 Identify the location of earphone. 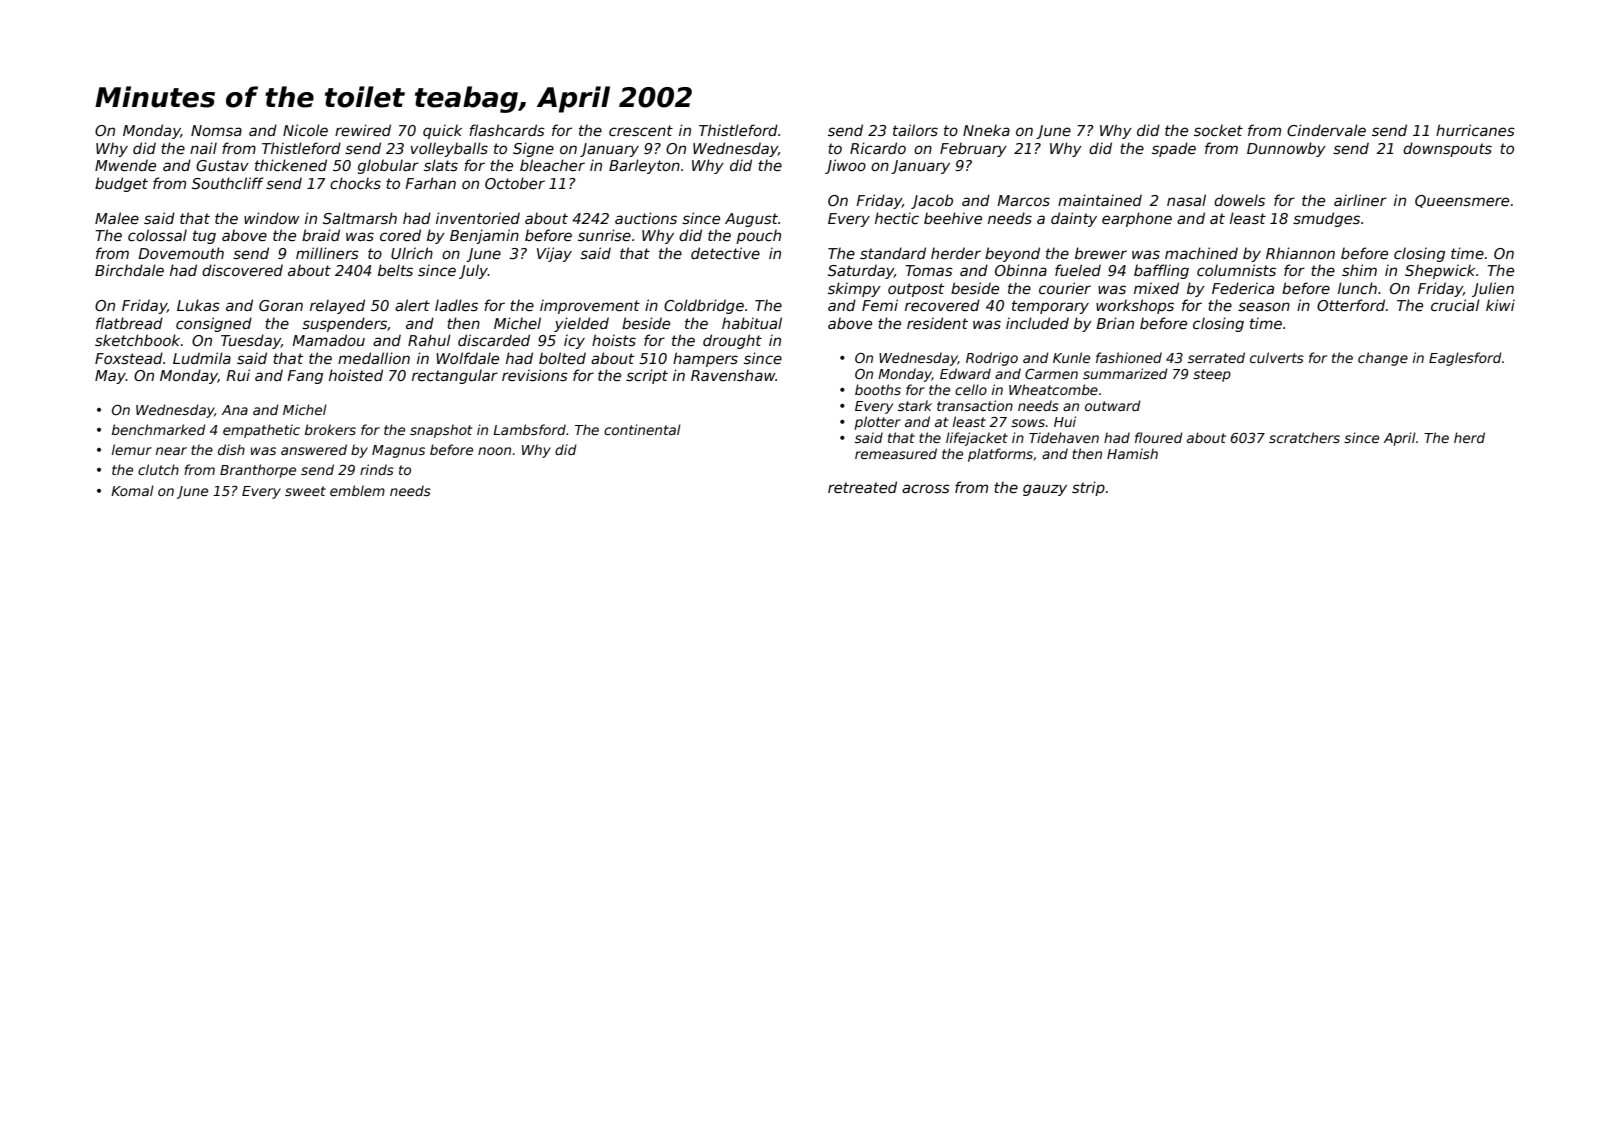
(1137, 219).
